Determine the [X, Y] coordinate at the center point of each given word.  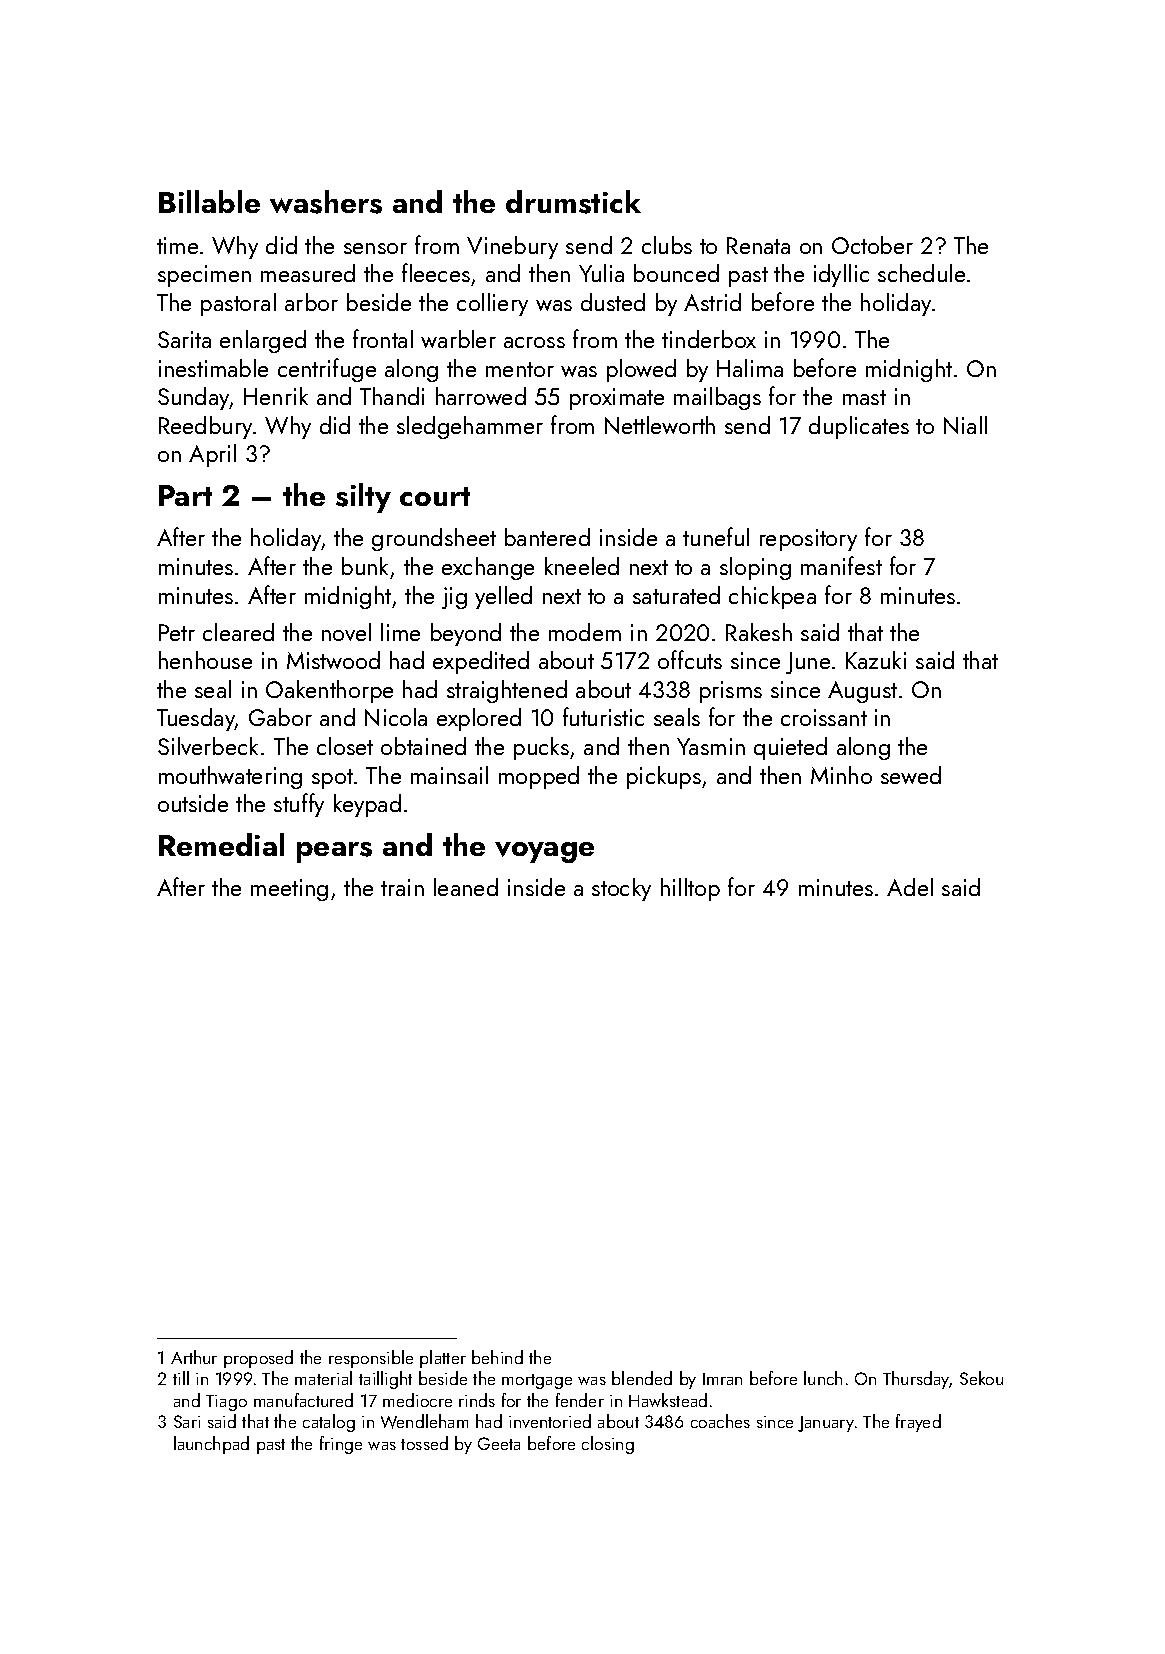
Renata [758, 245]
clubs [667, 245]
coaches [720, 1421]
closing [608, 1445]
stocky [621, 889]
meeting [289, 890]
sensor [375, 248]
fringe [341, 1445]
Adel [910, 887]
